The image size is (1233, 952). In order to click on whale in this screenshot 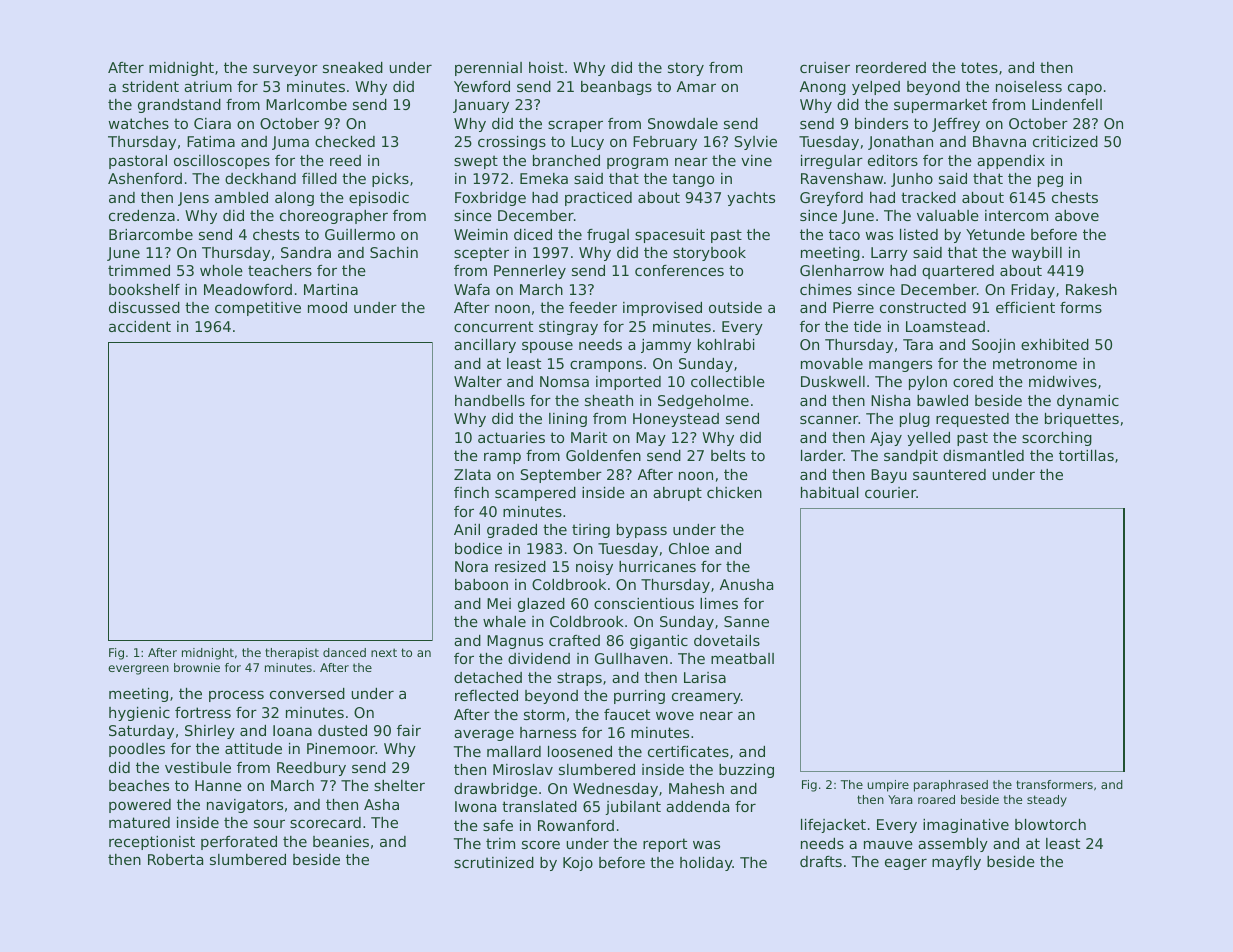, I will do `click(504, 621)`.
